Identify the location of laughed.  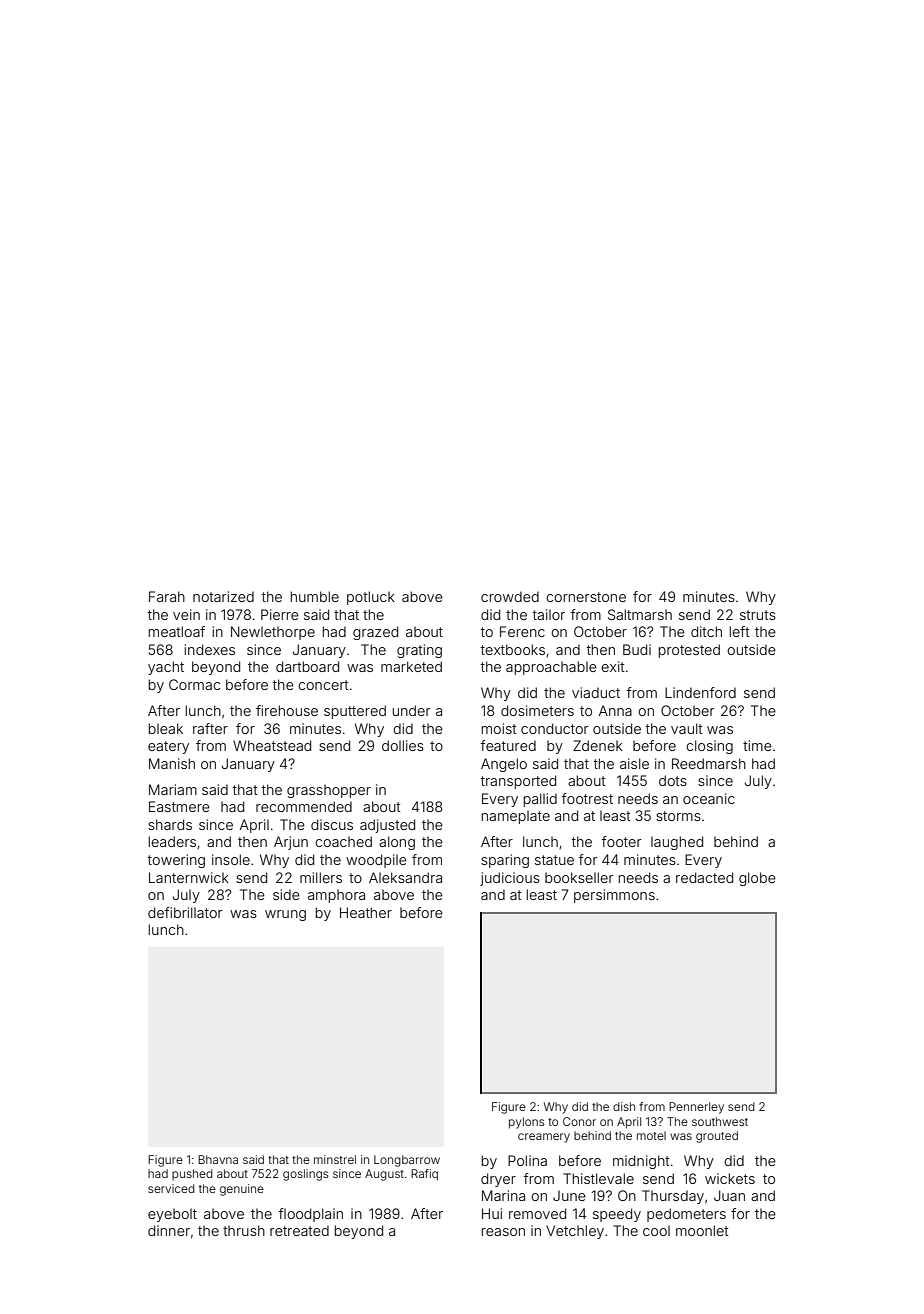
(677, 843).
